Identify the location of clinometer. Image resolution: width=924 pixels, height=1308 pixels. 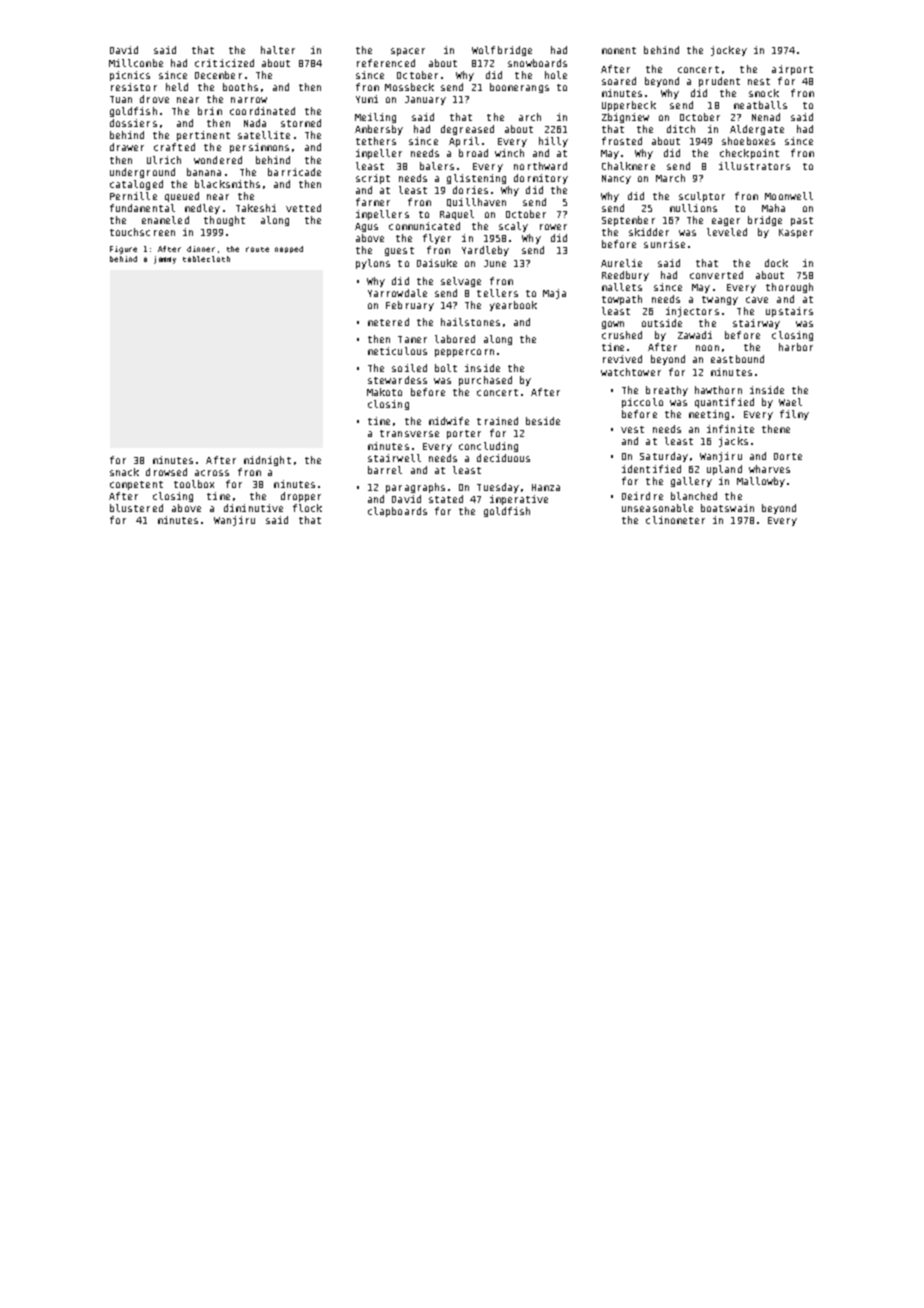
(675, 520).
